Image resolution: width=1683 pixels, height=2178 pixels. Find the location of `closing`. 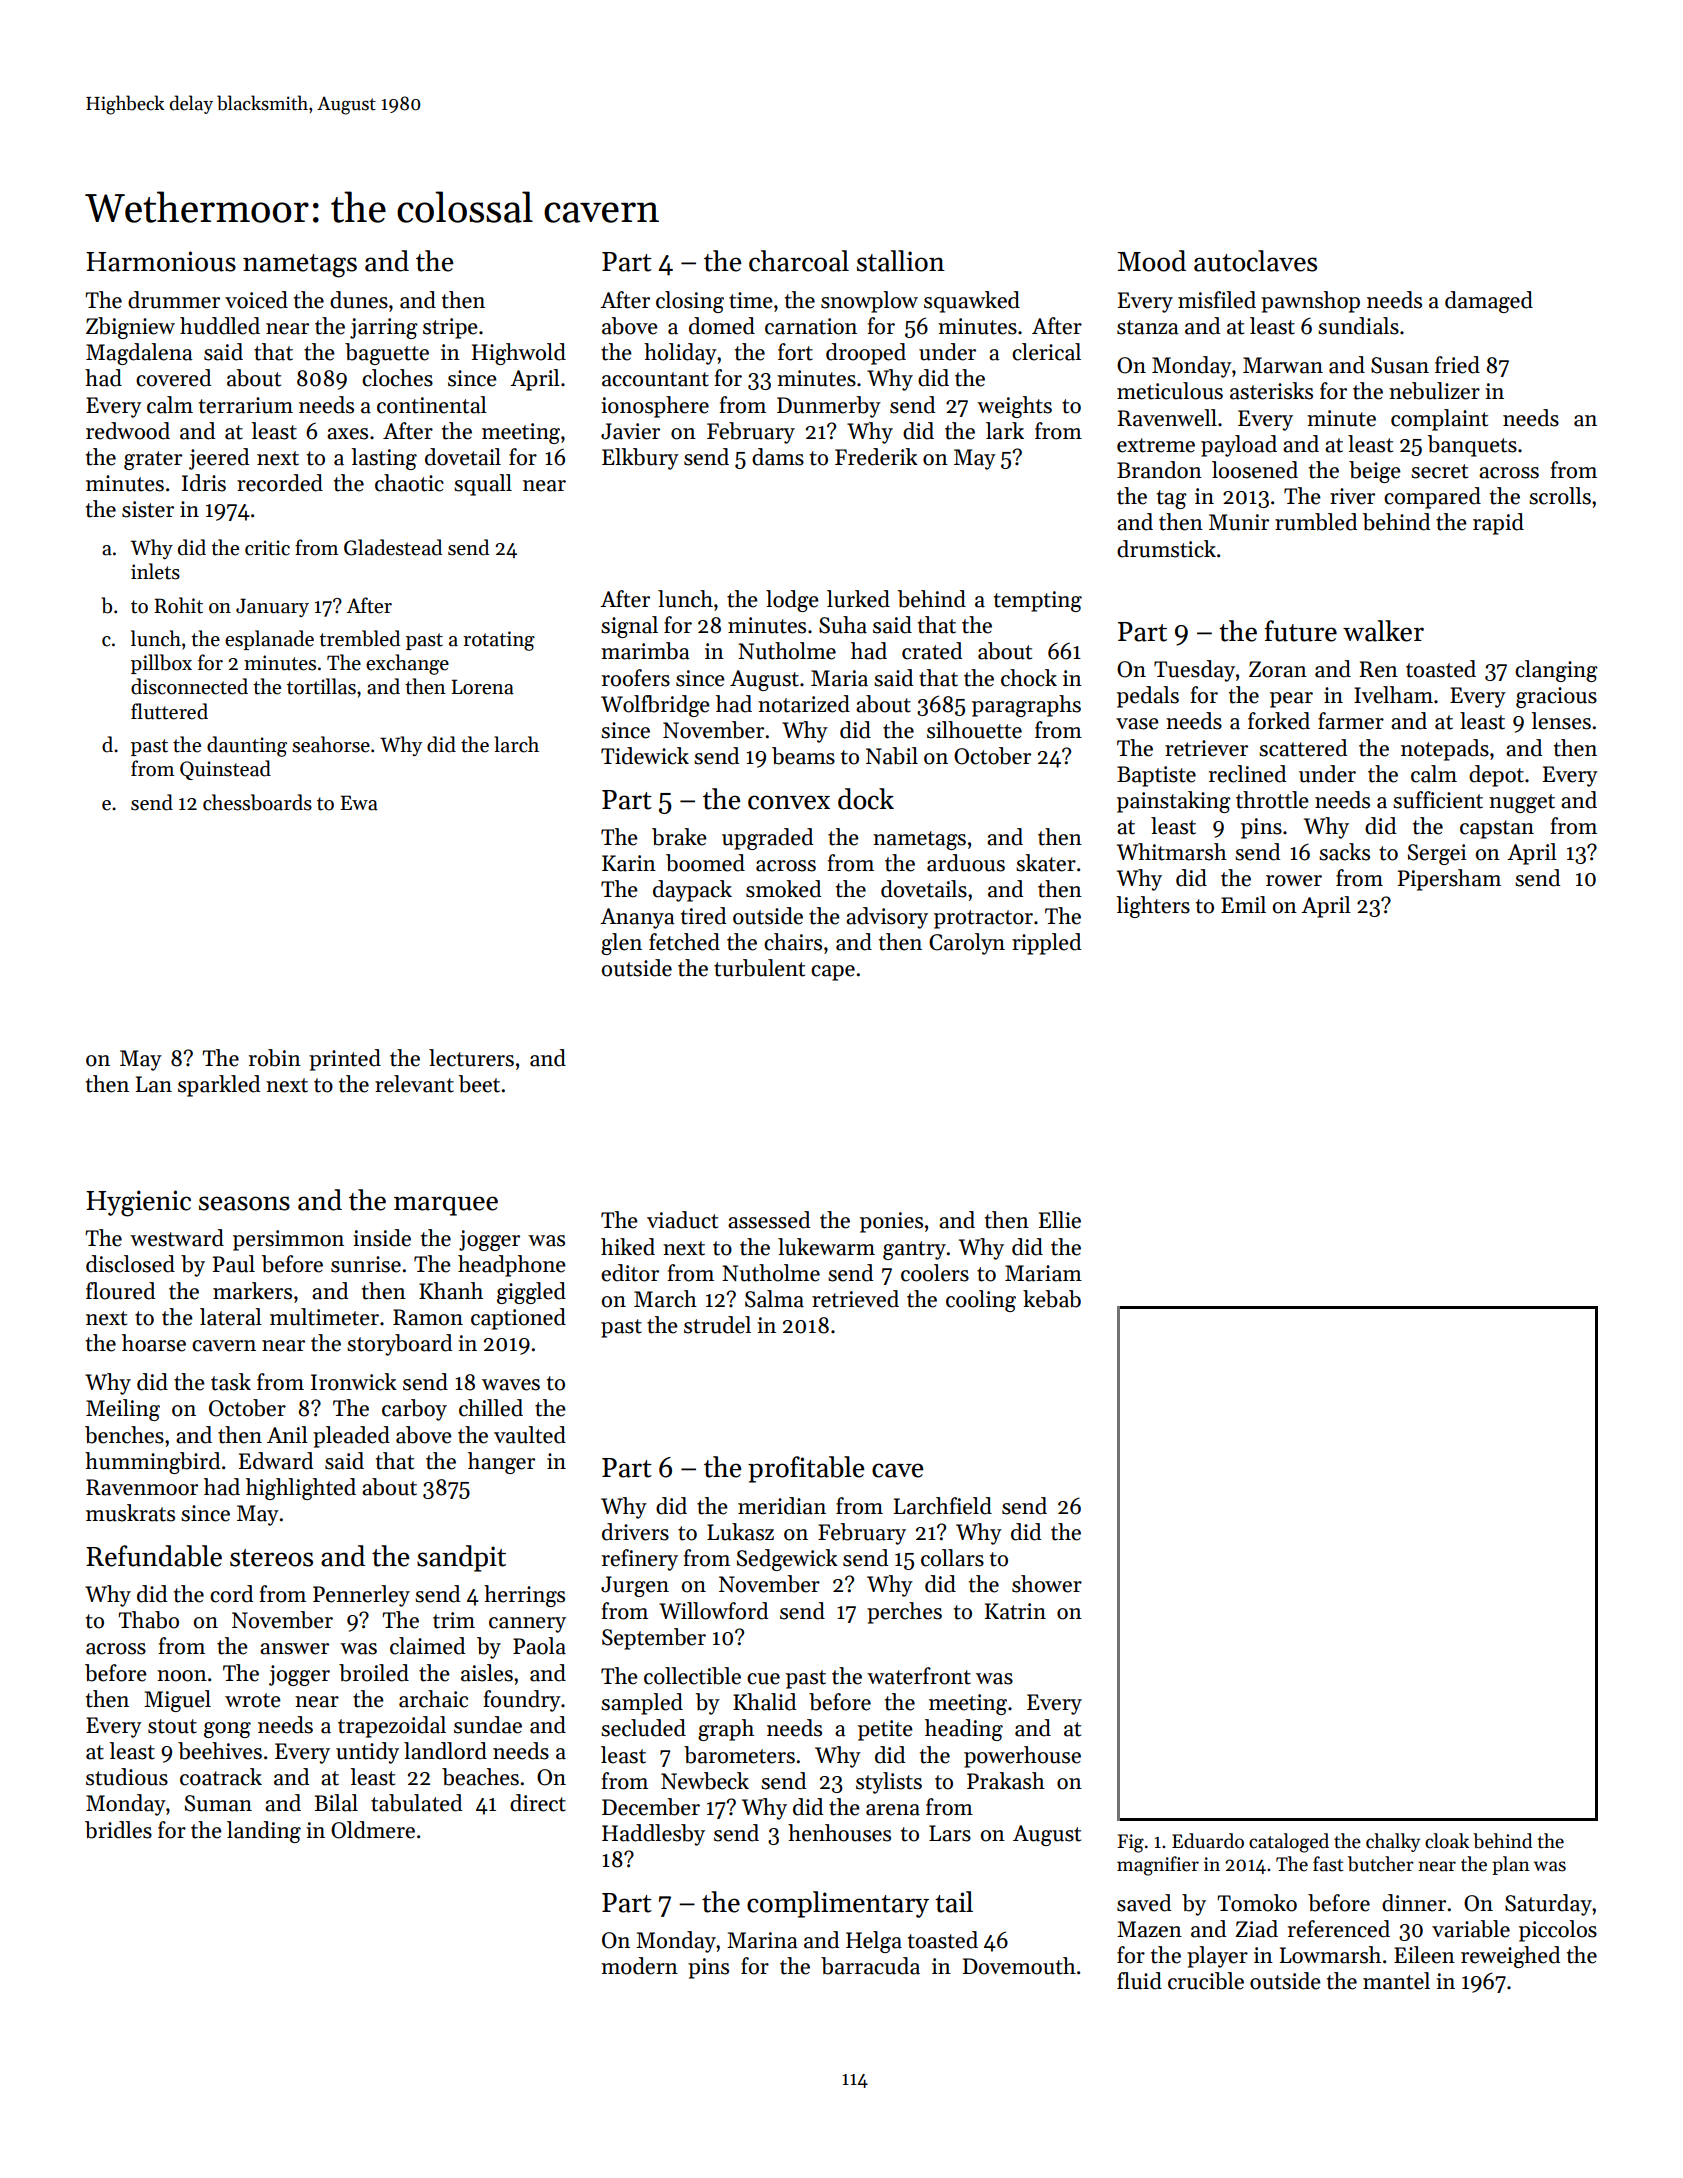

closing is located at coordinates (690, 302).
